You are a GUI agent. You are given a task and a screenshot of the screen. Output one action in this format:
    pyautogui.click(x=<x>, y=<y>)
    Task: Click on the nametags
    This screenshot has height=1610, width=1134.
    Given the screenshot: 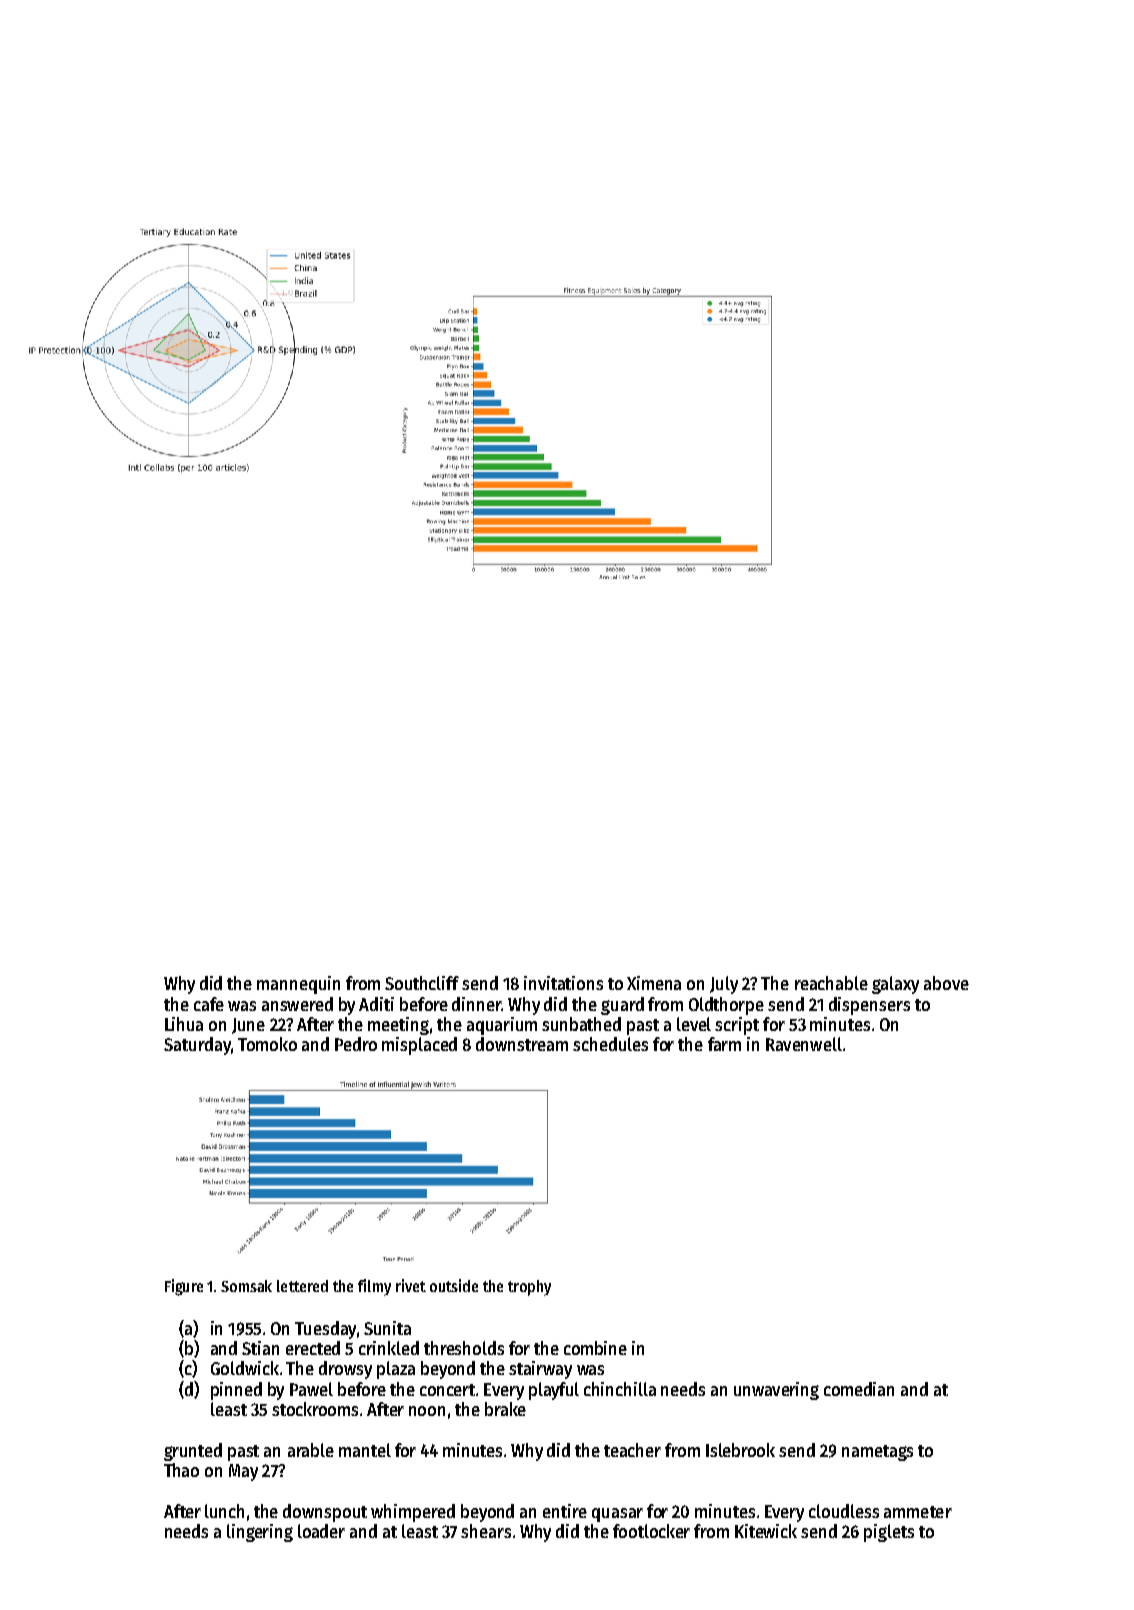 What is the action you would take?
    pyautogui.click(x=877, y=1453)
